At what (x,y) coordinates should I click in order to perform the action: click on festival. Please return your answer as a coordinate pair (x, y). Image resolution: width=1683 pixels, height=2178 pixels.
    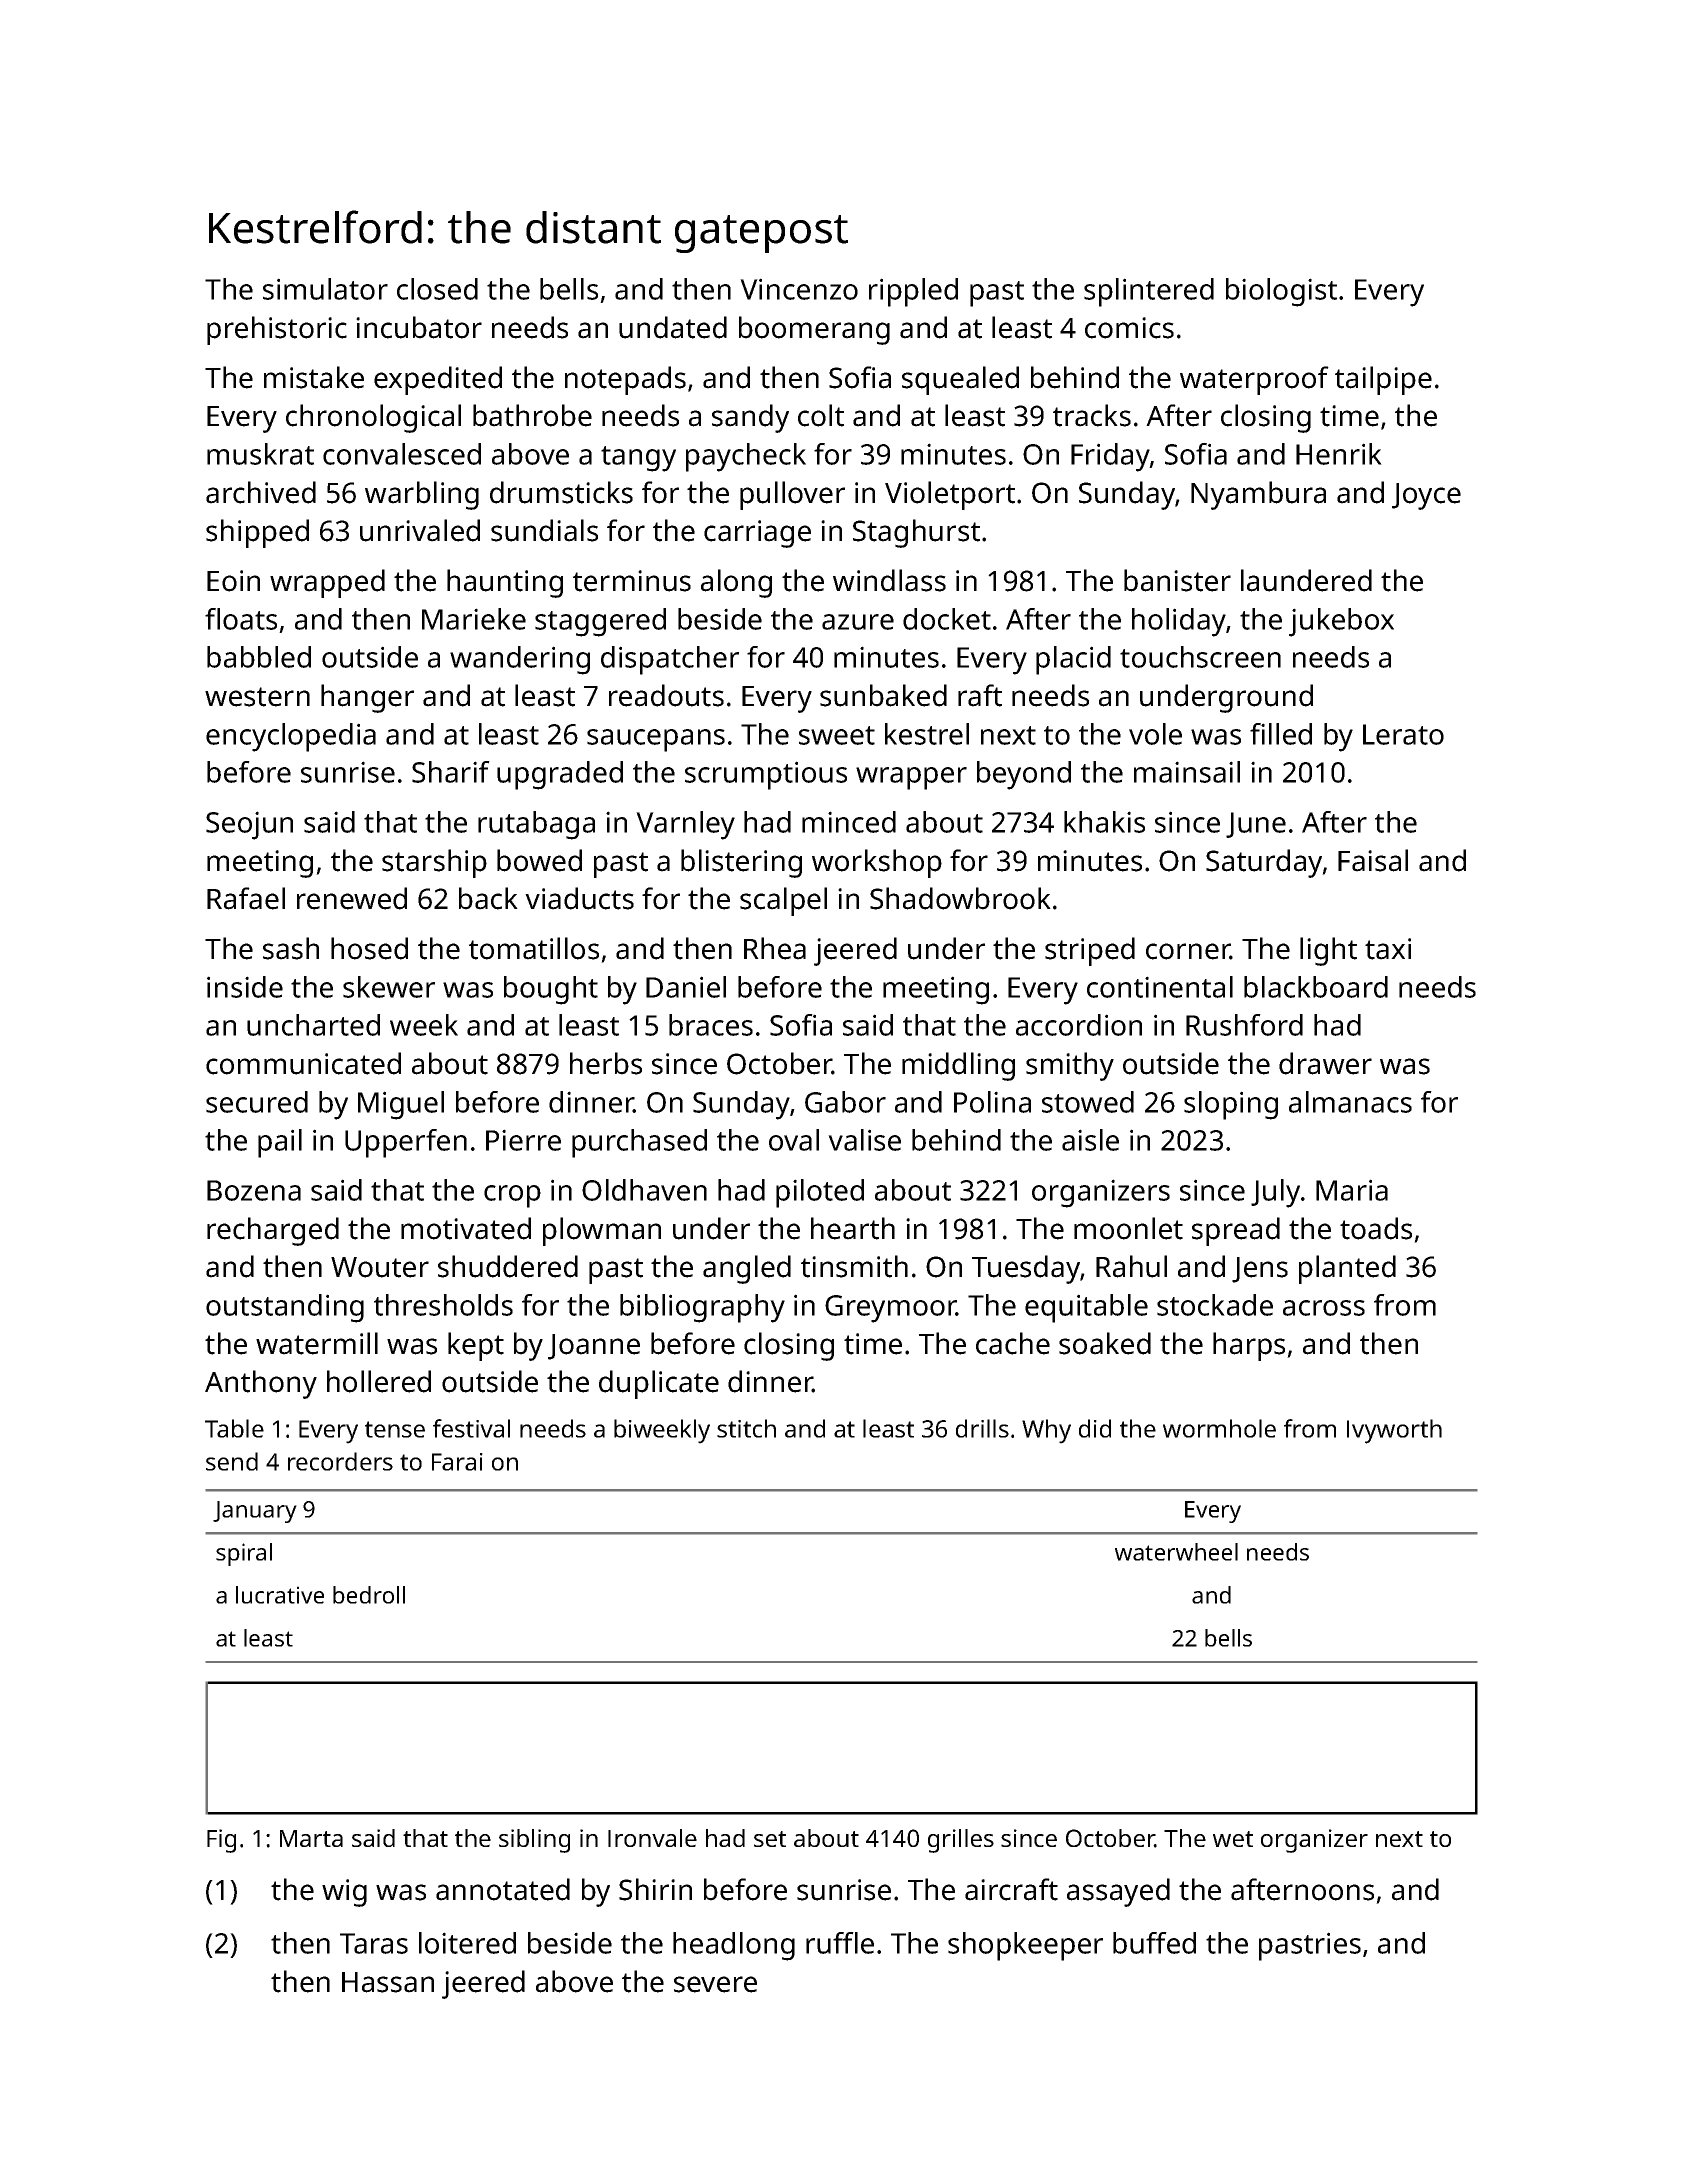
    Looking at the image, I should click on (471, 1428).
